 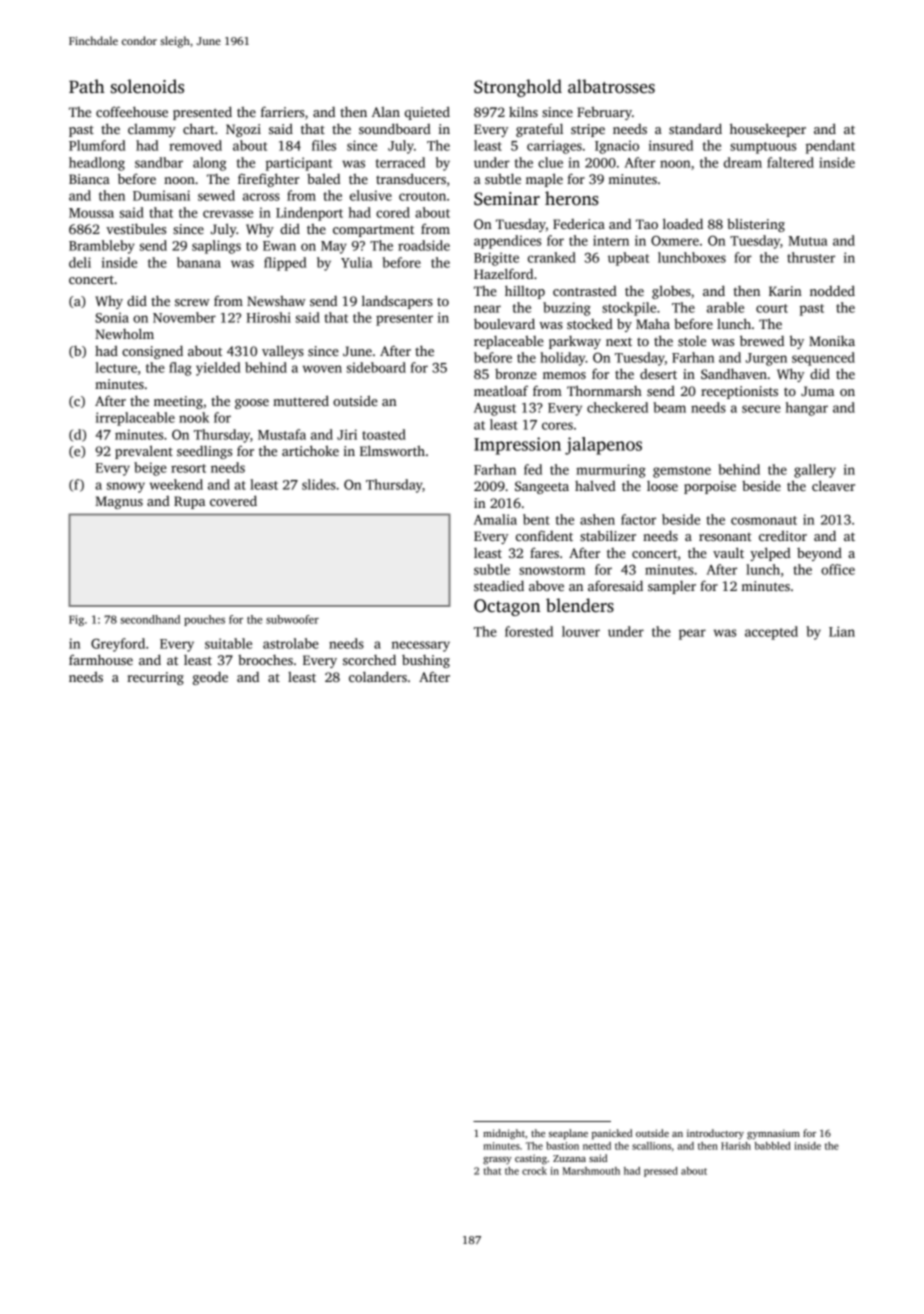 What do you see at coordinates (507, 199) in the image?
I see `Seminar` at bounding box center [507, 199].
